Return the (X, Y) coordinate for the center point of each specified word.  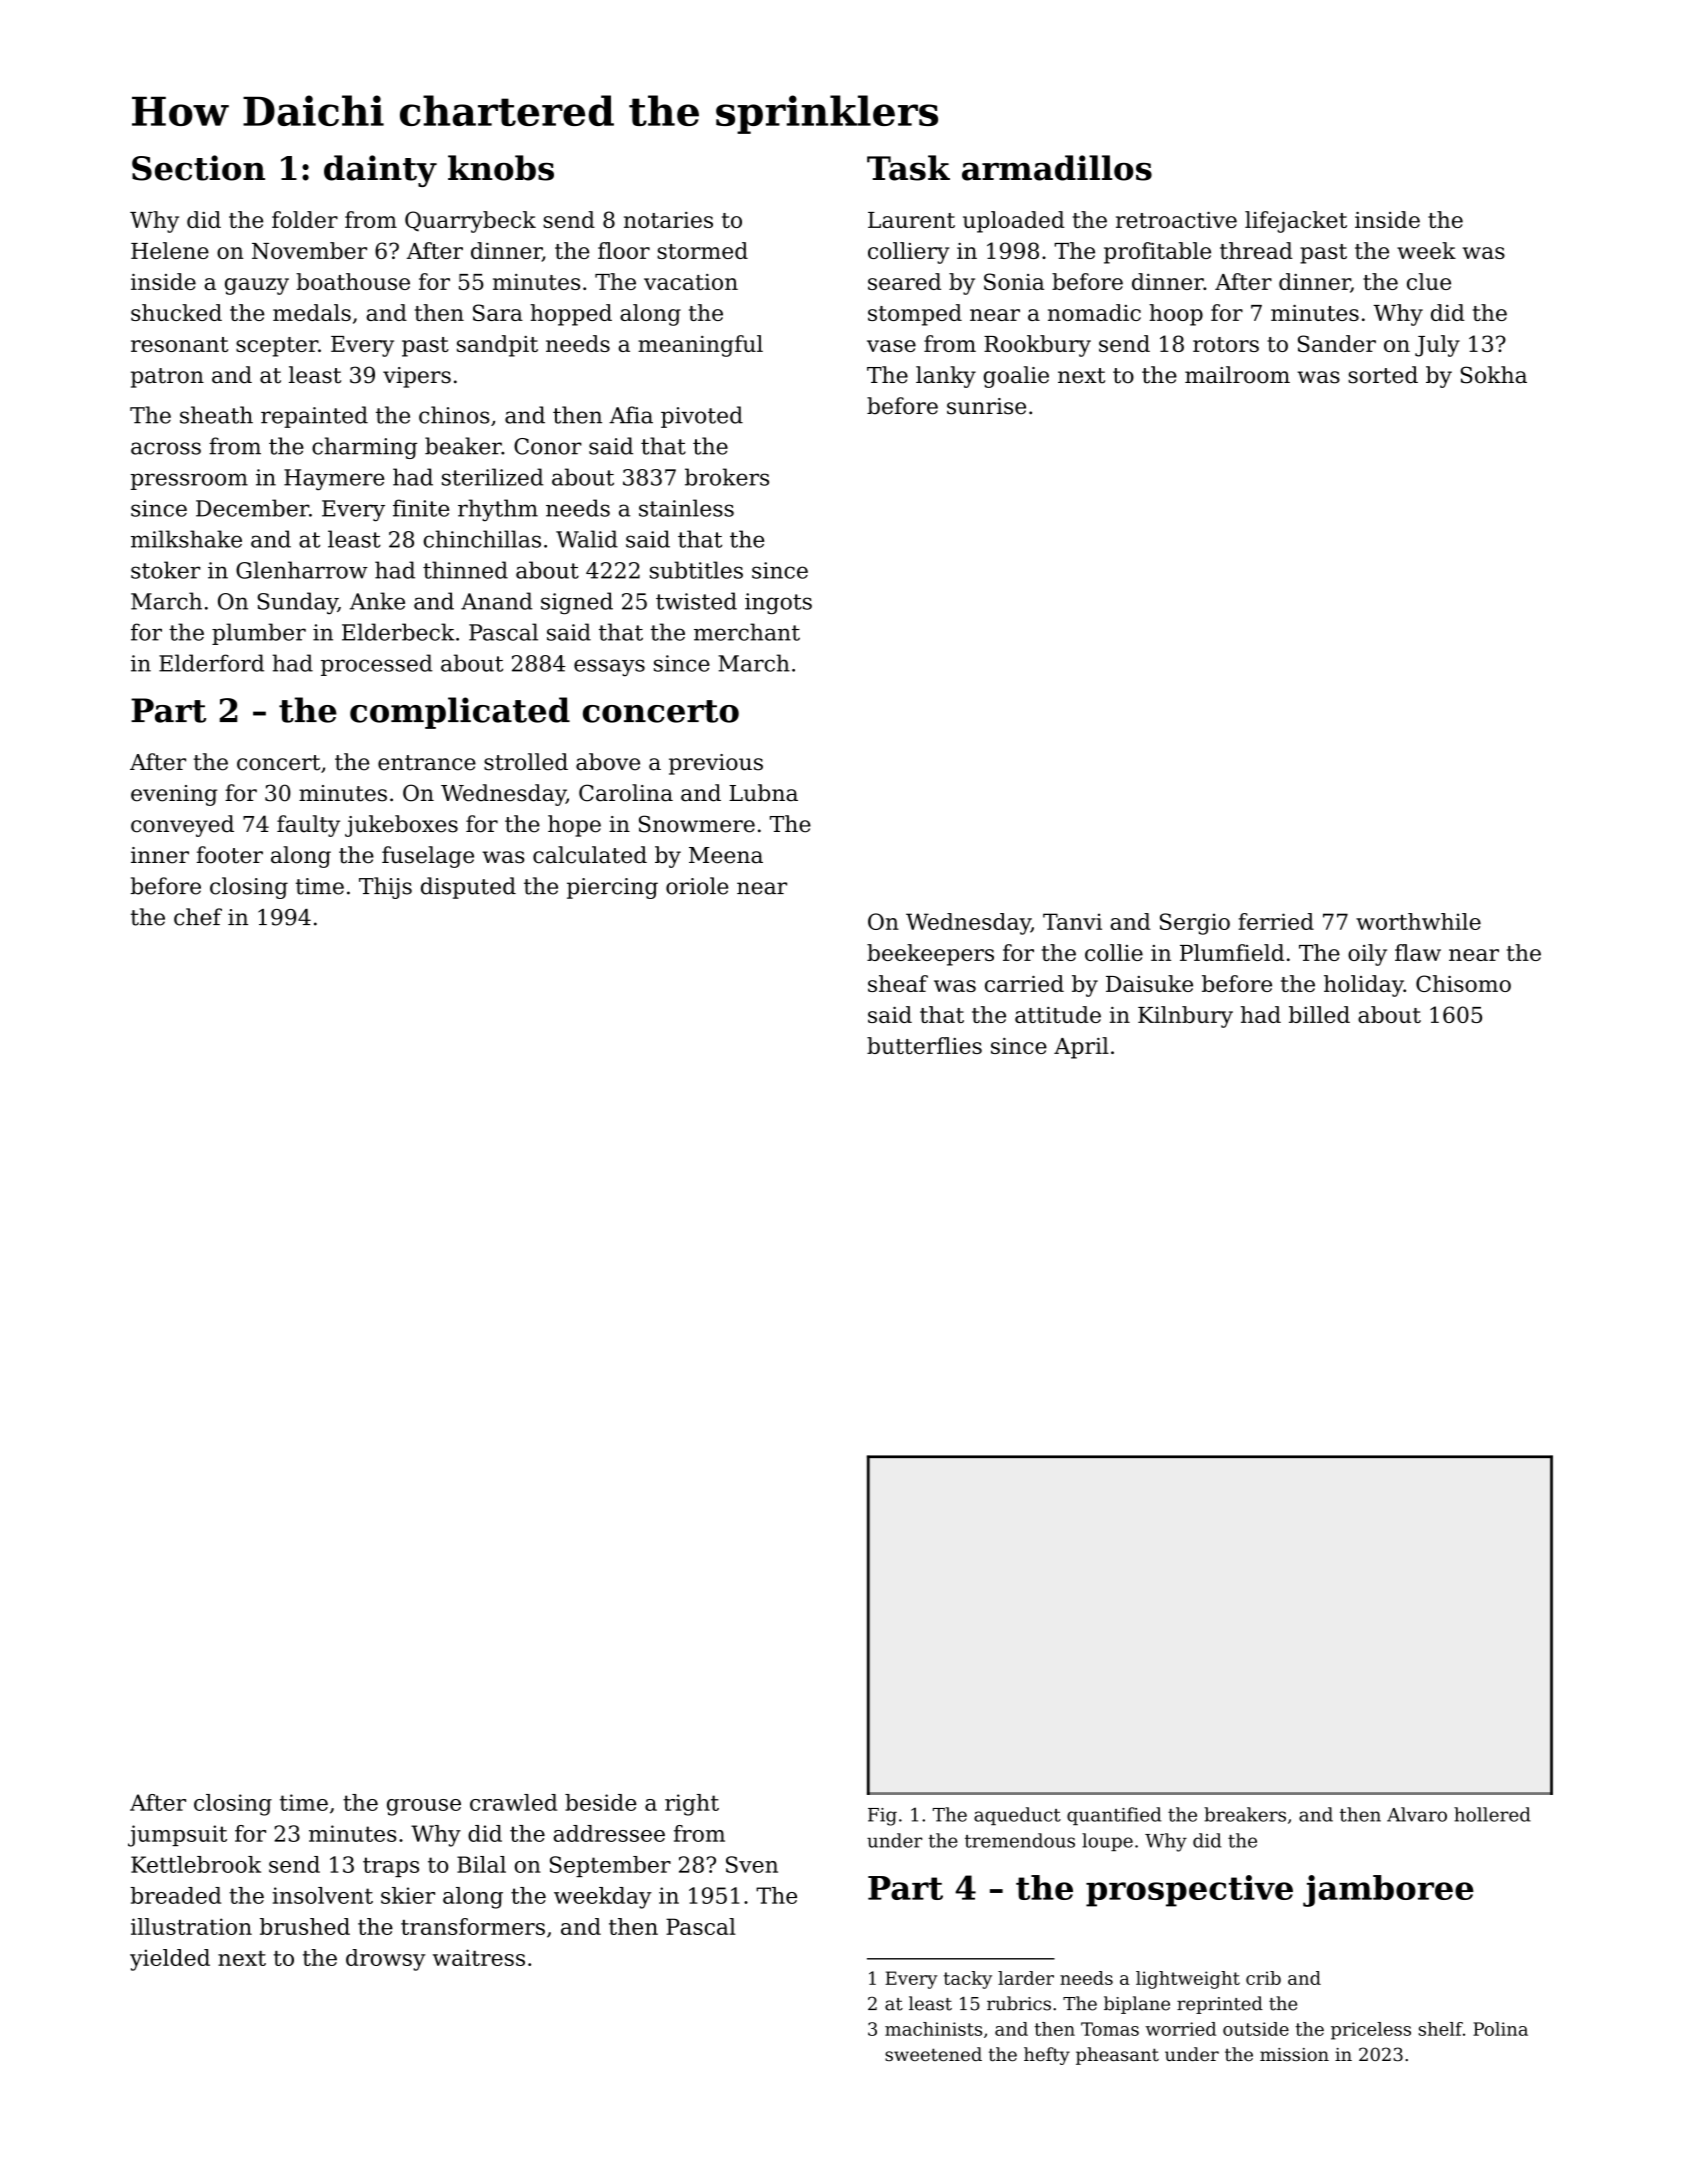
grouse (424, 1807)
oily (1367, 955)
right (692, 1805)
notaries (668, 220)
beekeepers (930, 955)
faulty (308, 826)
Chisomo (1463, 983)
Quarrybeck (470, 222)
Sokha (1494, 375)
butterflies (924, 1045)
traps (391, 1867)
